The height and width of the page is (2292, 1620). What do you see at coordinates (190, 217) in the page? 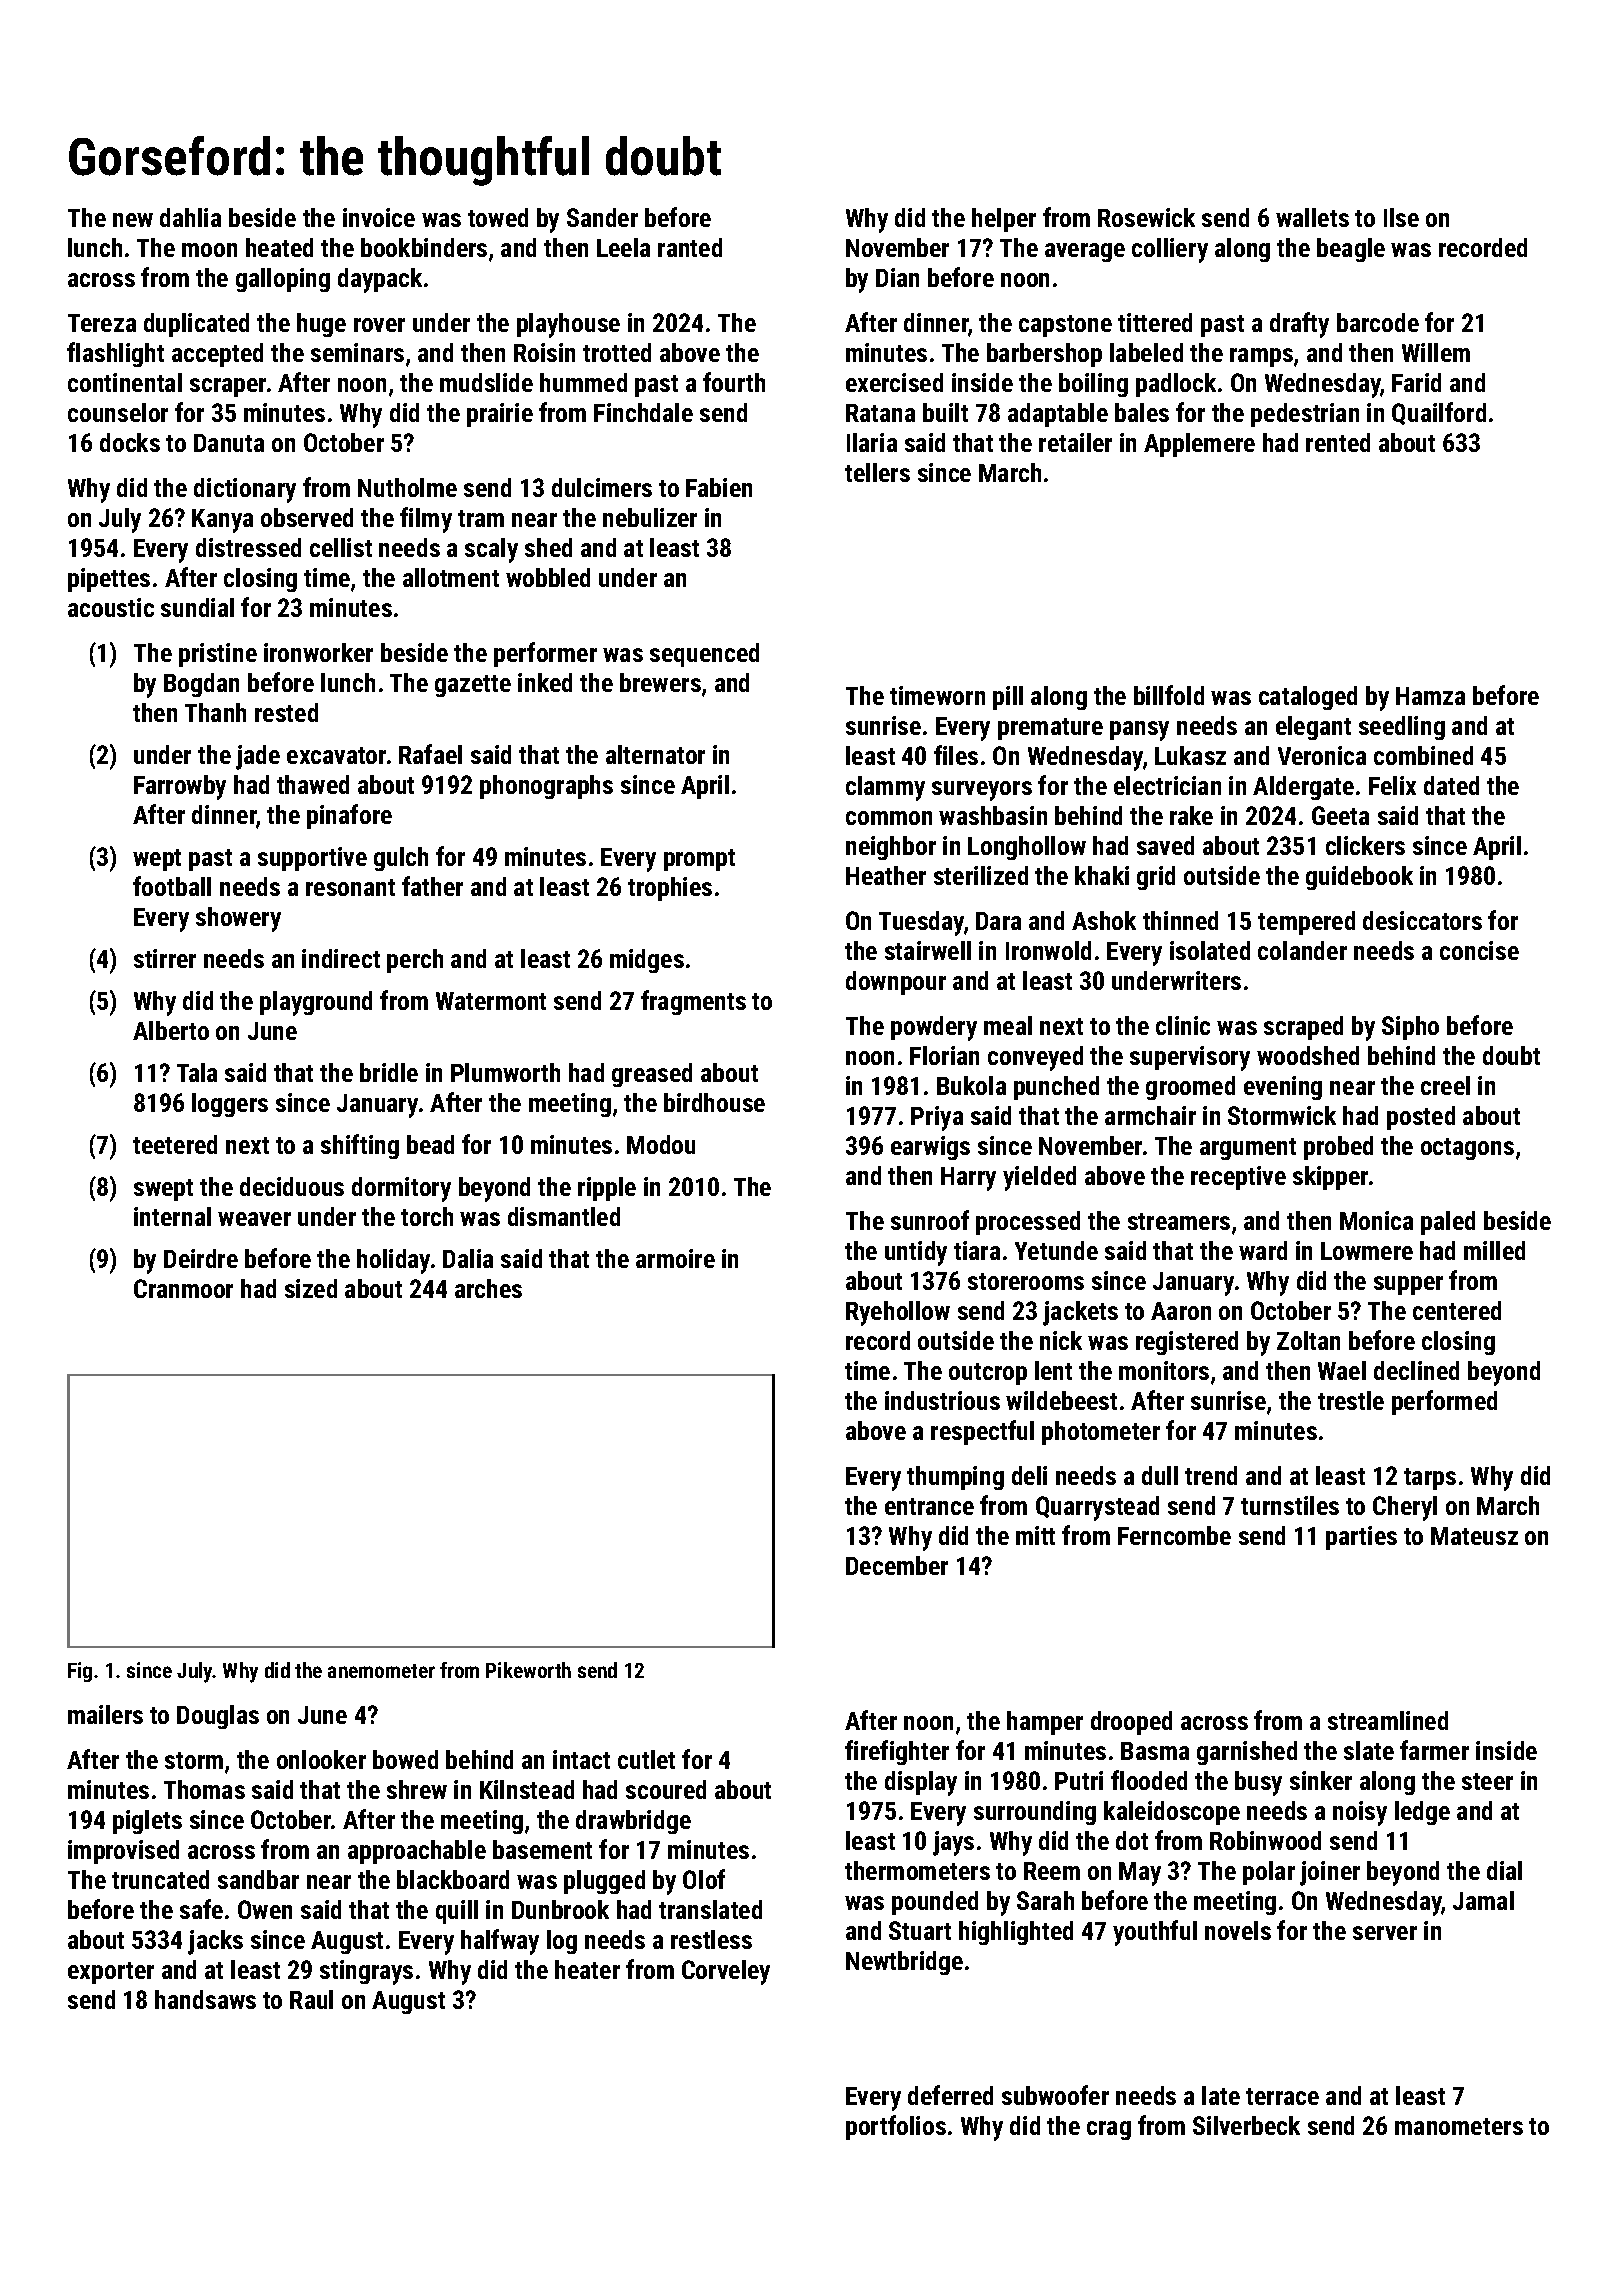
I see `dahlia` at bounding box center [190, 217].
